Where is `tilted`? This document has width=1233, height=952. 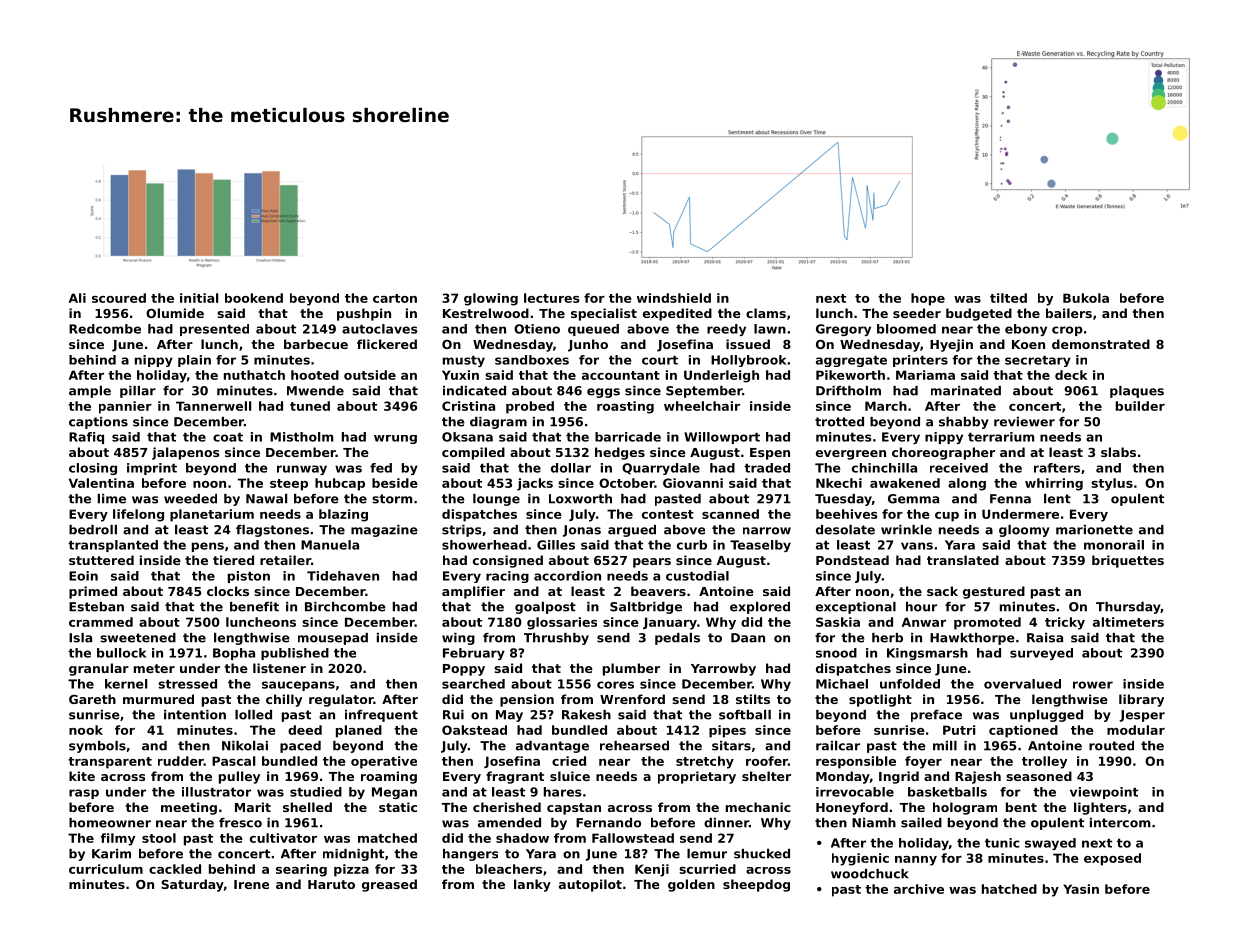 tilted is located at coordinates (1008, 298).
